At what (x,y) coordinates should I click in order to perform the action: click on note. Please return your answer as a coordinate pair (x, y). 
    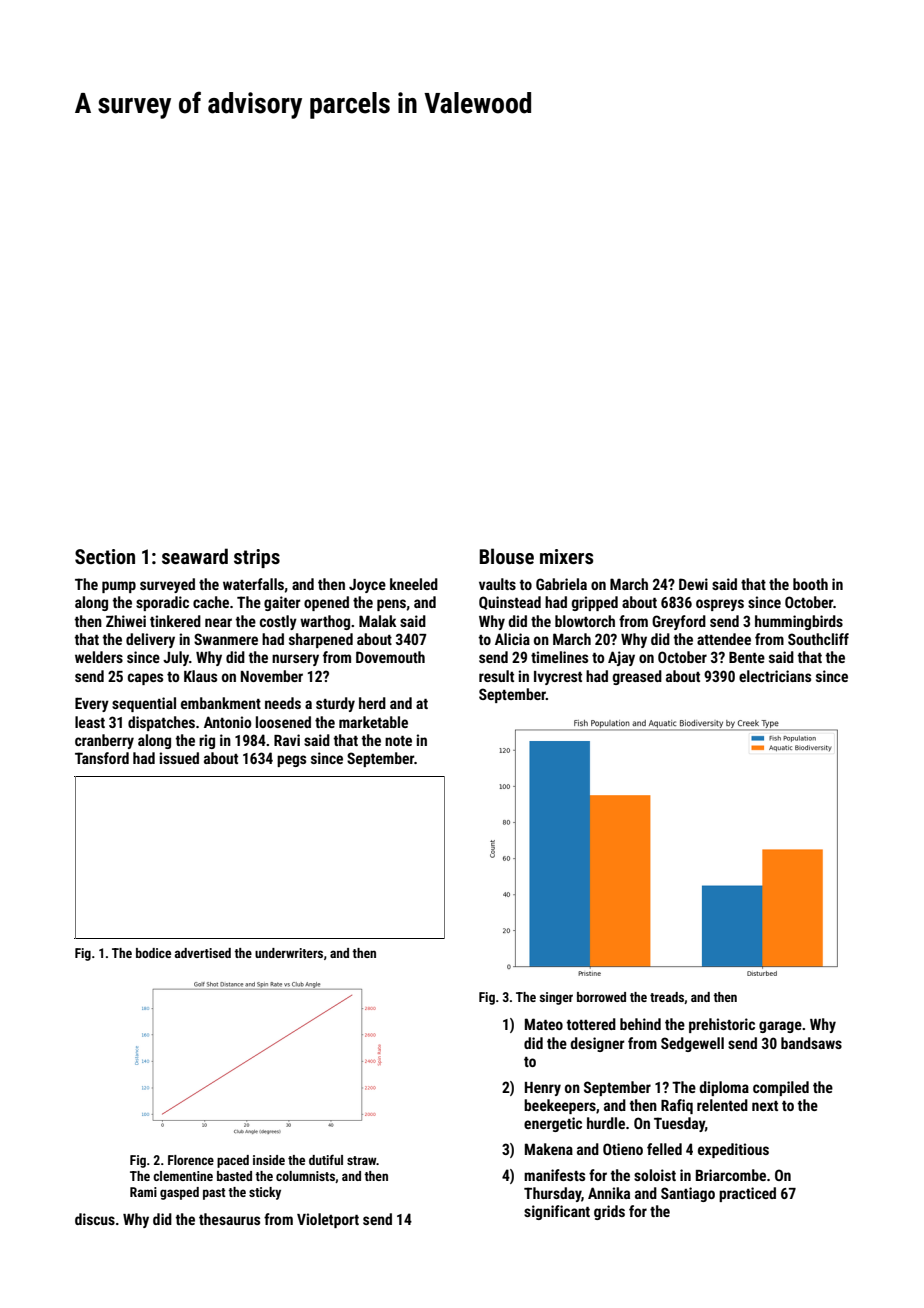
    Looking at the image, I should click on (398, 741).
